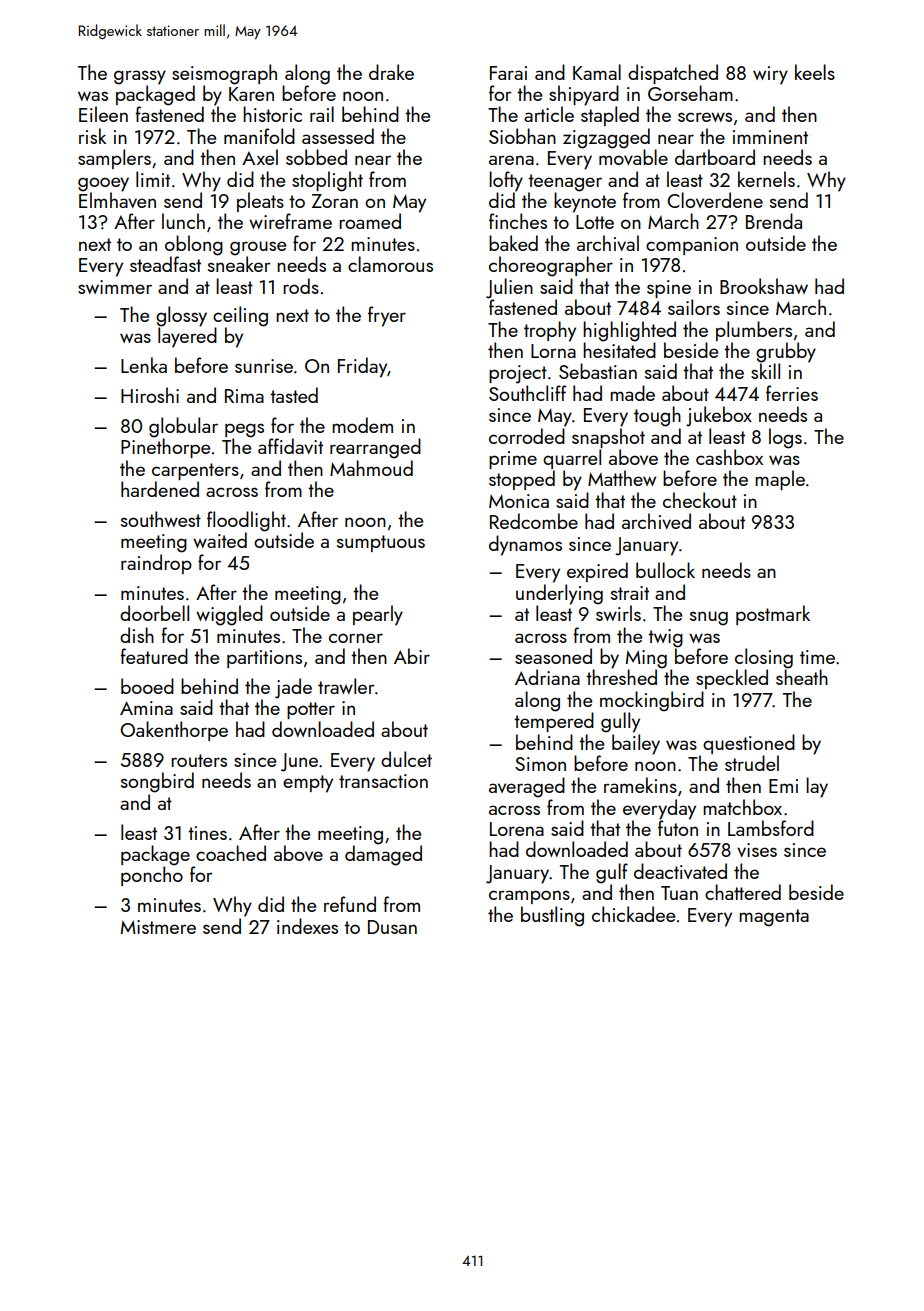 Image resolution: width=924 pixels, height=1311 pixels. Describe the element at coordinates (158, 927) in the page. I see `Mistmere` at that location.
